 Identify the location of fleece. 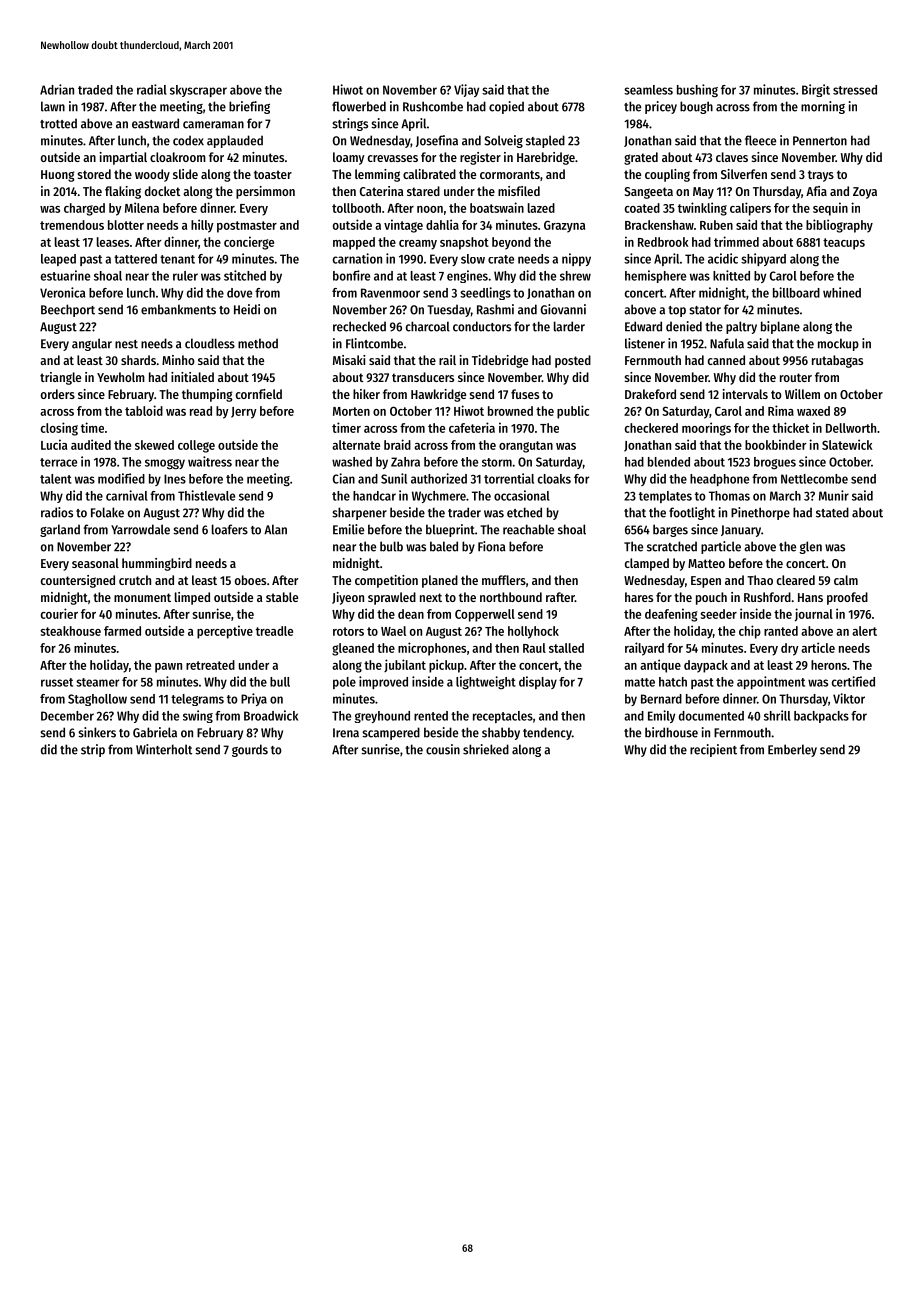
(760, 140).
